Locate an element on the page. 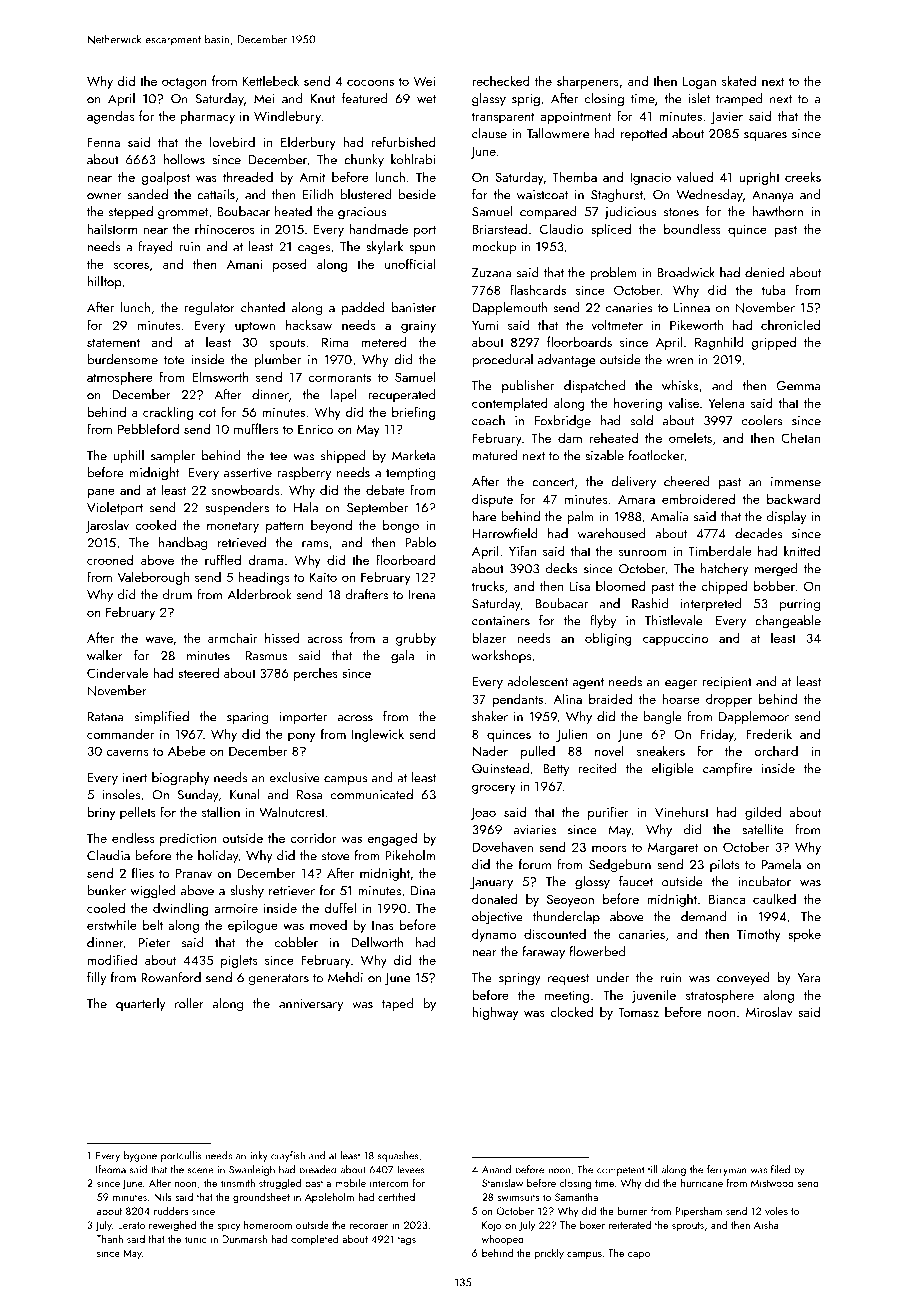  tunic is located at coordinates (195, 1239).
